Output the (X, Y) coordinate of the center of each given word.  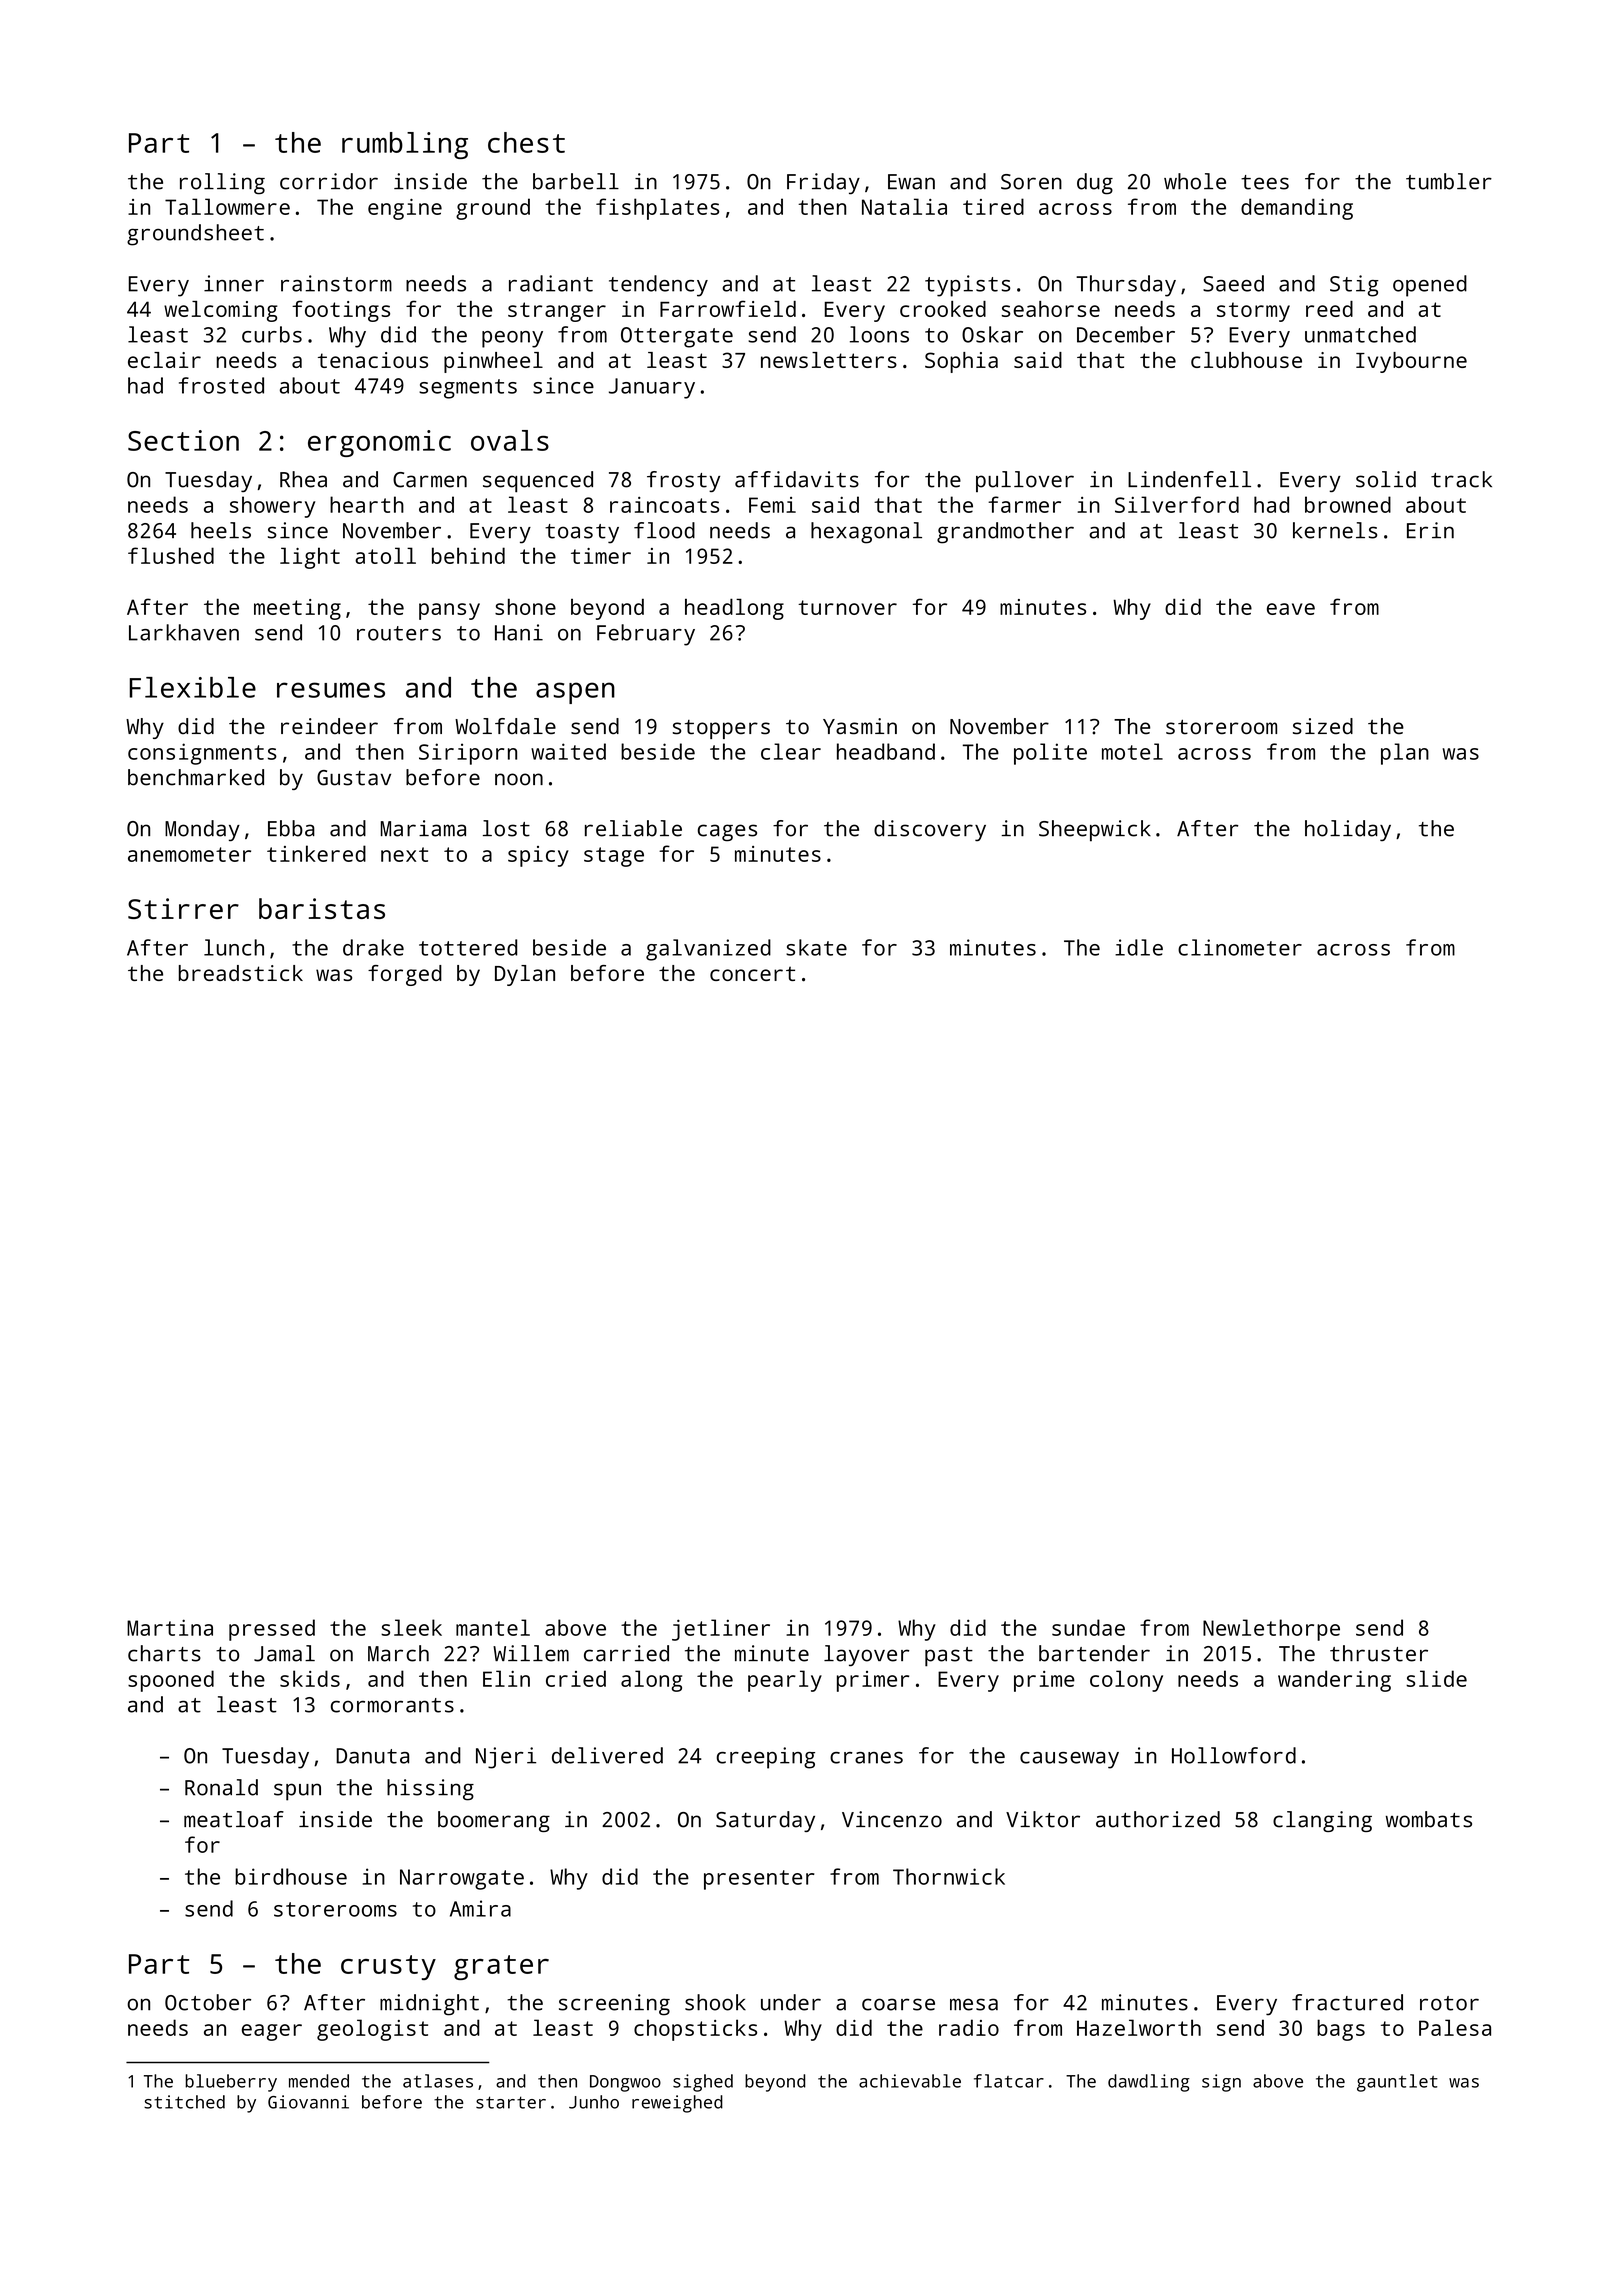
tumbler (1449, 181)
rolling (222, 184)
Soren (1031, 182)
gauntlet (1397, 2083)
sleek (411, 1627)
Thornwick (949, 1876)
